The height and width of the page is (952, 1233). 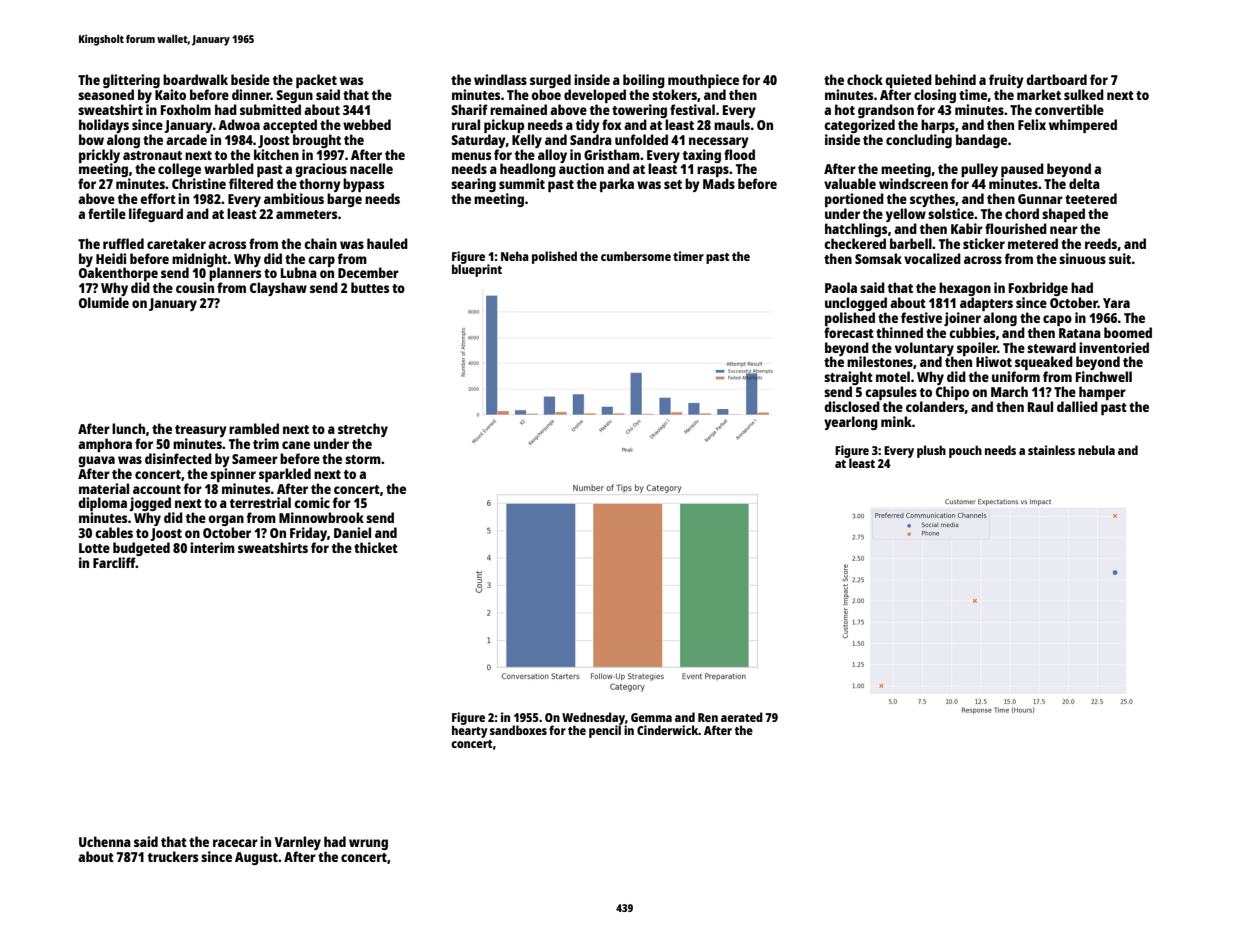 What do you see at coordinates (298, 843) in the page?
I see `Varnley` at bounding box center [298, 843].
